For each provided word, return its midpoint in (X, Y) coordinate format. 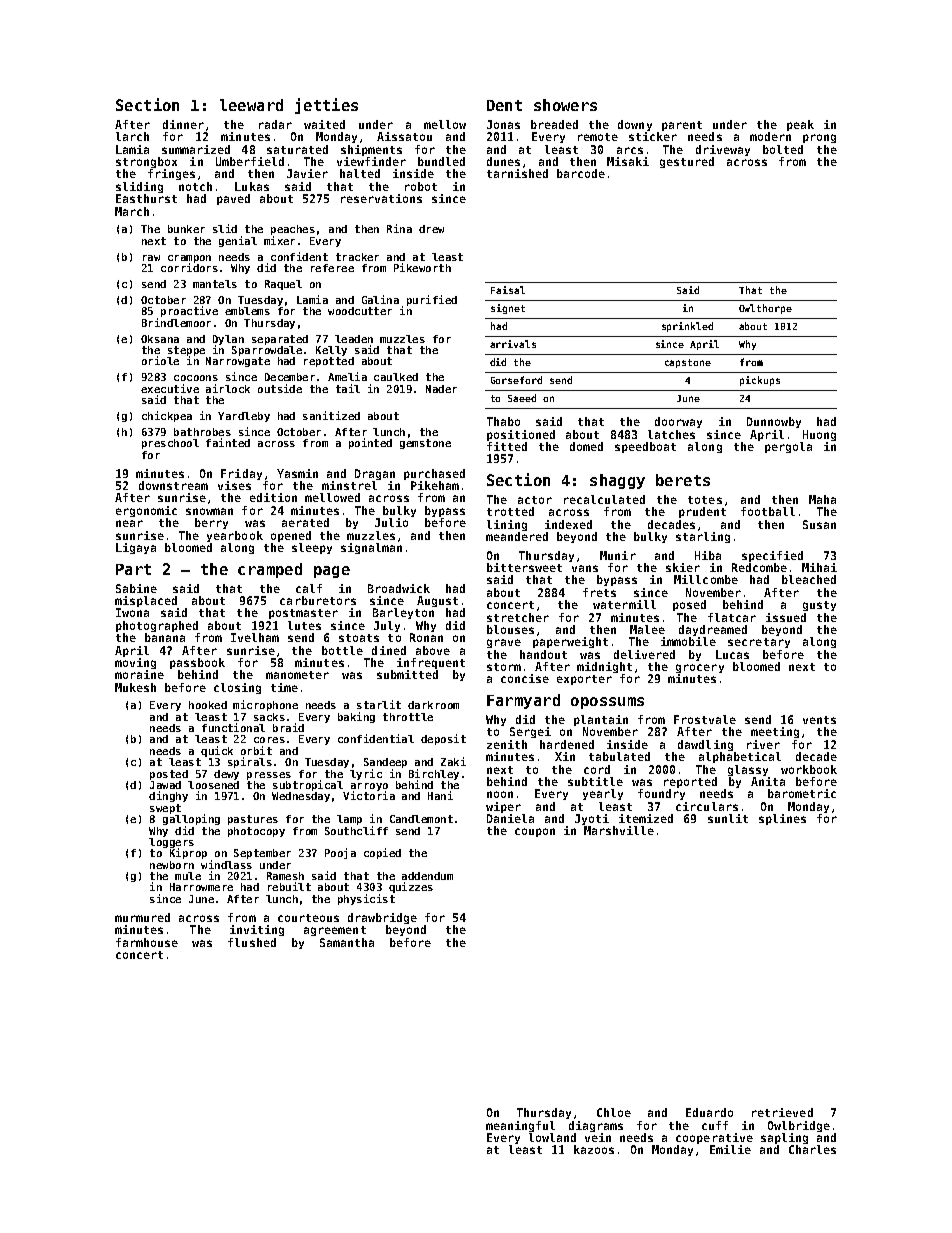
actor (535, 500)
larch (132, 136)
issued (786, 617)
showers (565, 105)
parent (682, 126)
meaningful (520, 1126)
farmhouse (147, 942)
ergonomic (146, 511)
